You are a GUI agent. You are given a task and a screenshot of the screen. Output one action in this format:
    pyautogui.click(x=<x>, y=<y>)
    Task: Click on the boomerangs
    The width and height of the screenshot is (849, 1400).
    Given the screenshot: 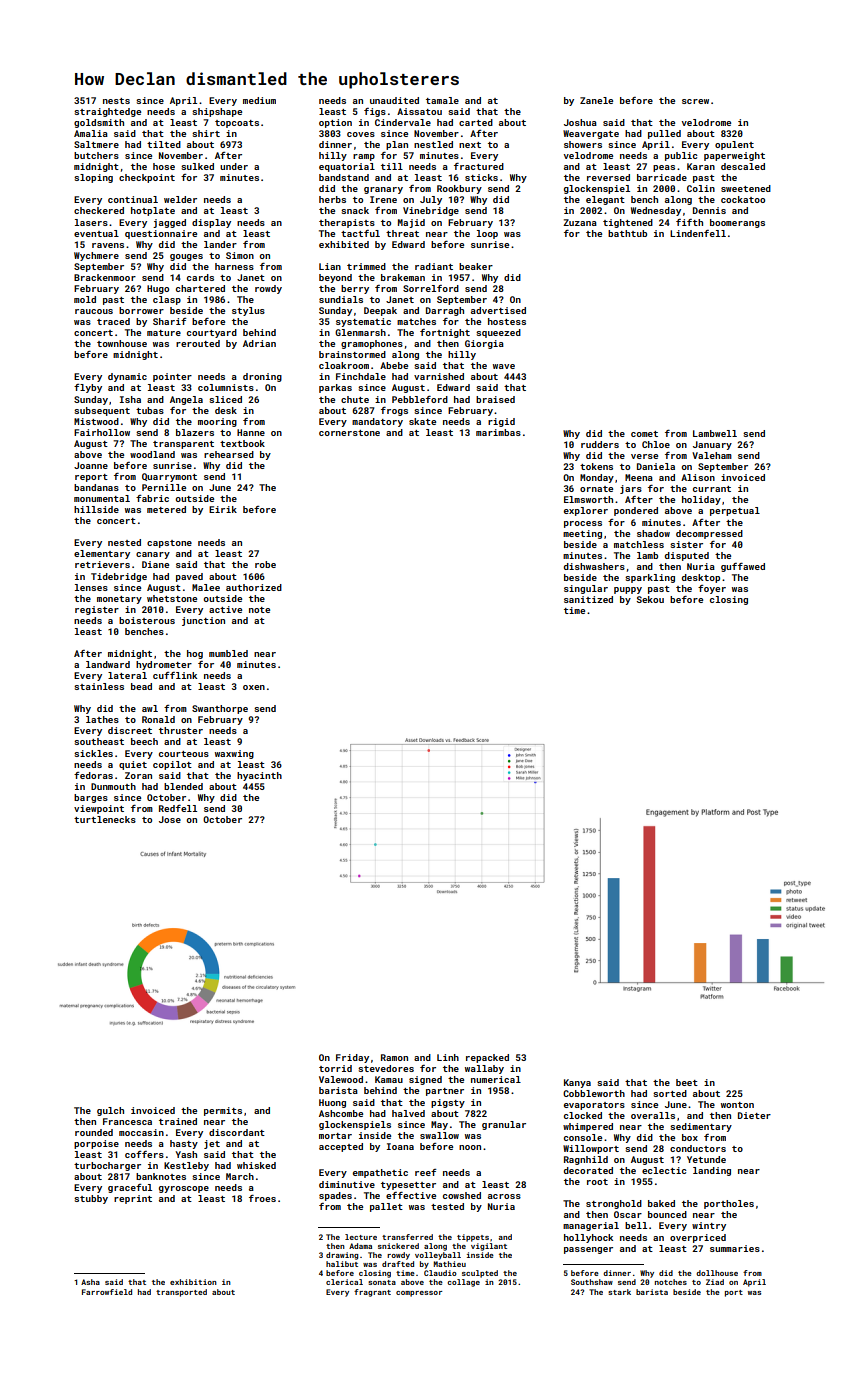 What is the action you would take?
    pyautogui.click(x=737, y=223)
